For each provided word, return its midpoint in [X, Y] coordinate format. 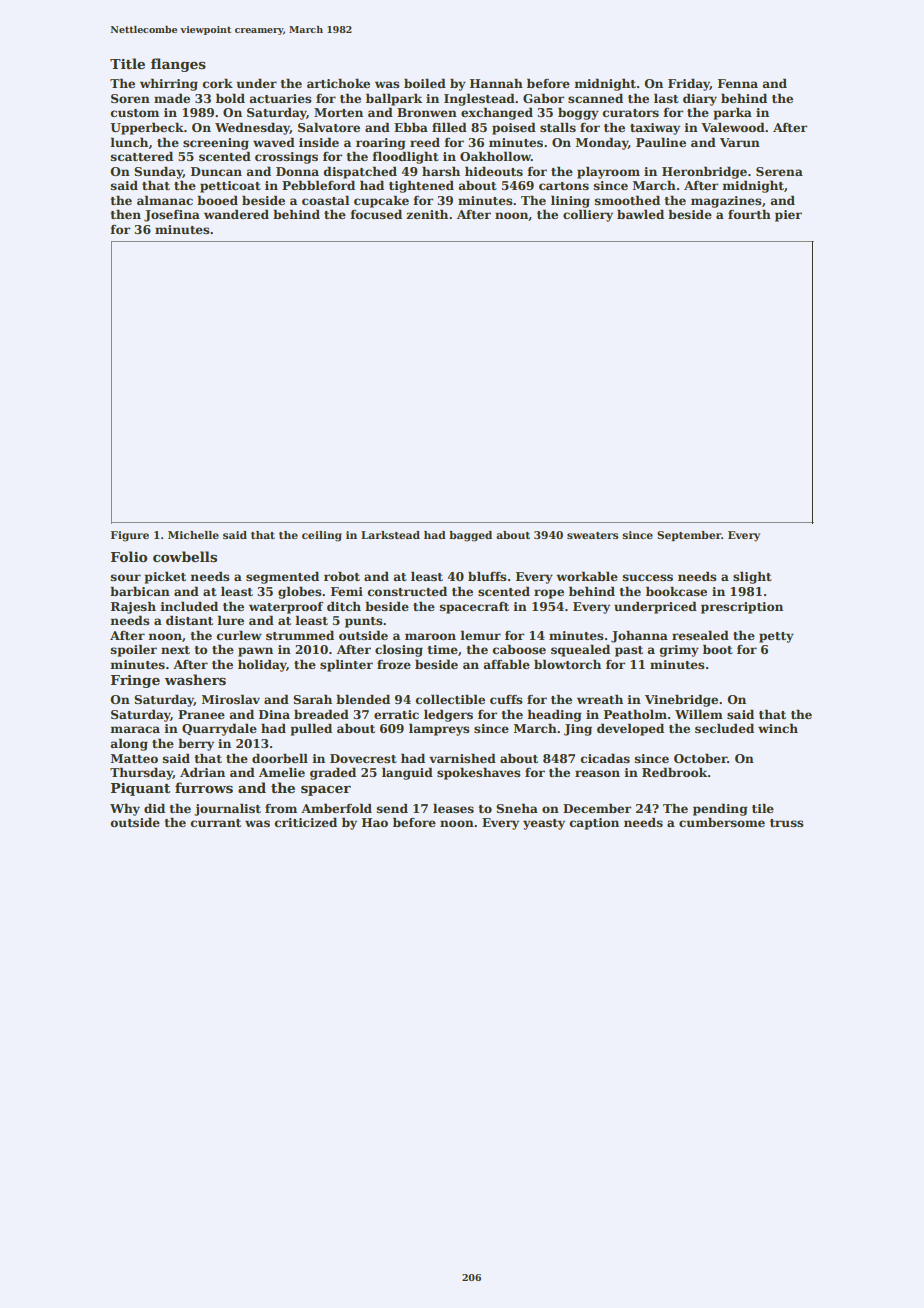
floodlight [405, 157]
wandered [236, 214]
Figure [130, 536]
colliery [588, 215]
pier [788, 216]
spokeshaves [479, 773]
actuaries [280, 98]
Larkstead [390, 535]
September [689, 536]
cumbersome [722, 822]
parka [732, 113]
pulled [311, 729]
